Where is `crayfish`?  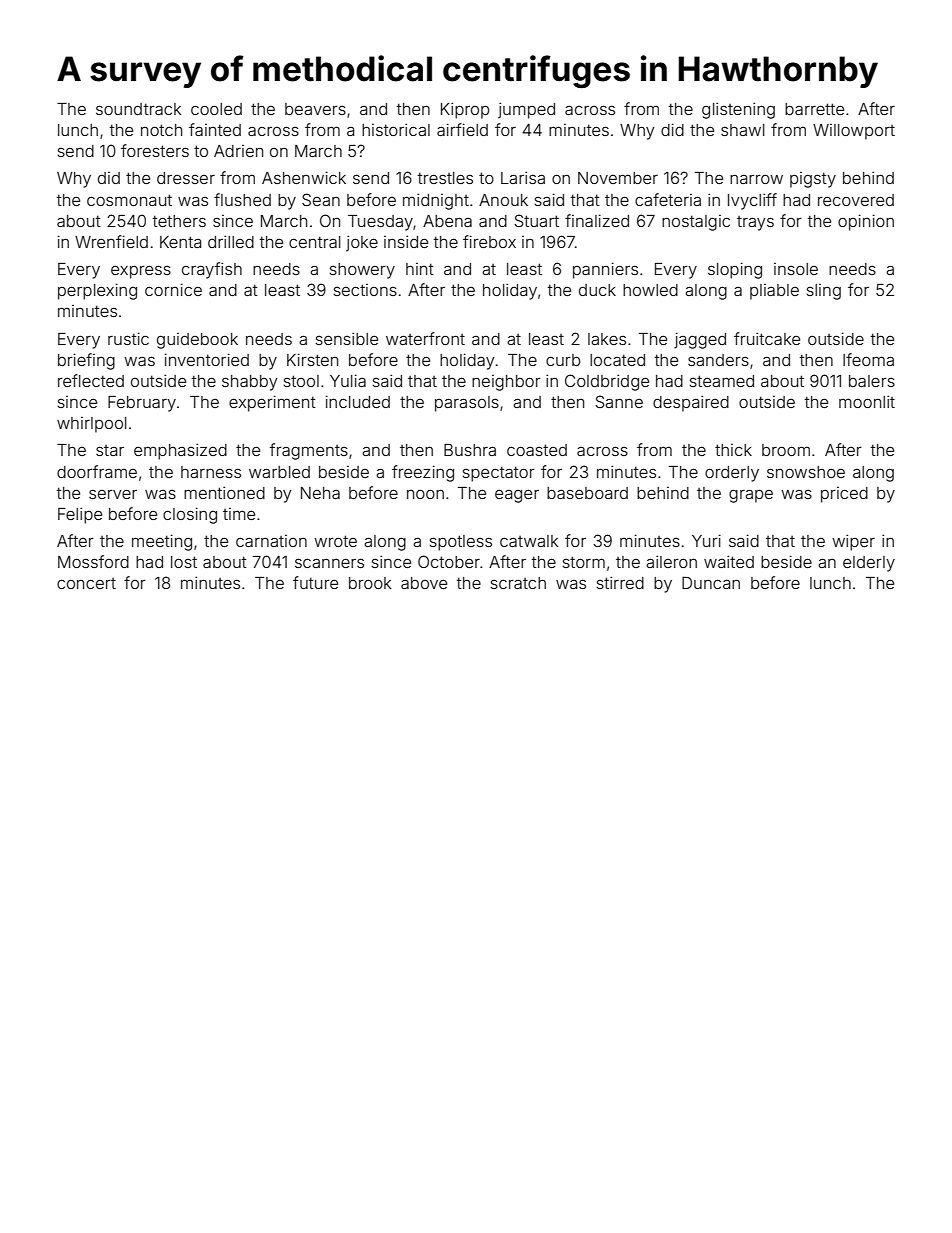
crayfish is located at coordinates (212, 270).
